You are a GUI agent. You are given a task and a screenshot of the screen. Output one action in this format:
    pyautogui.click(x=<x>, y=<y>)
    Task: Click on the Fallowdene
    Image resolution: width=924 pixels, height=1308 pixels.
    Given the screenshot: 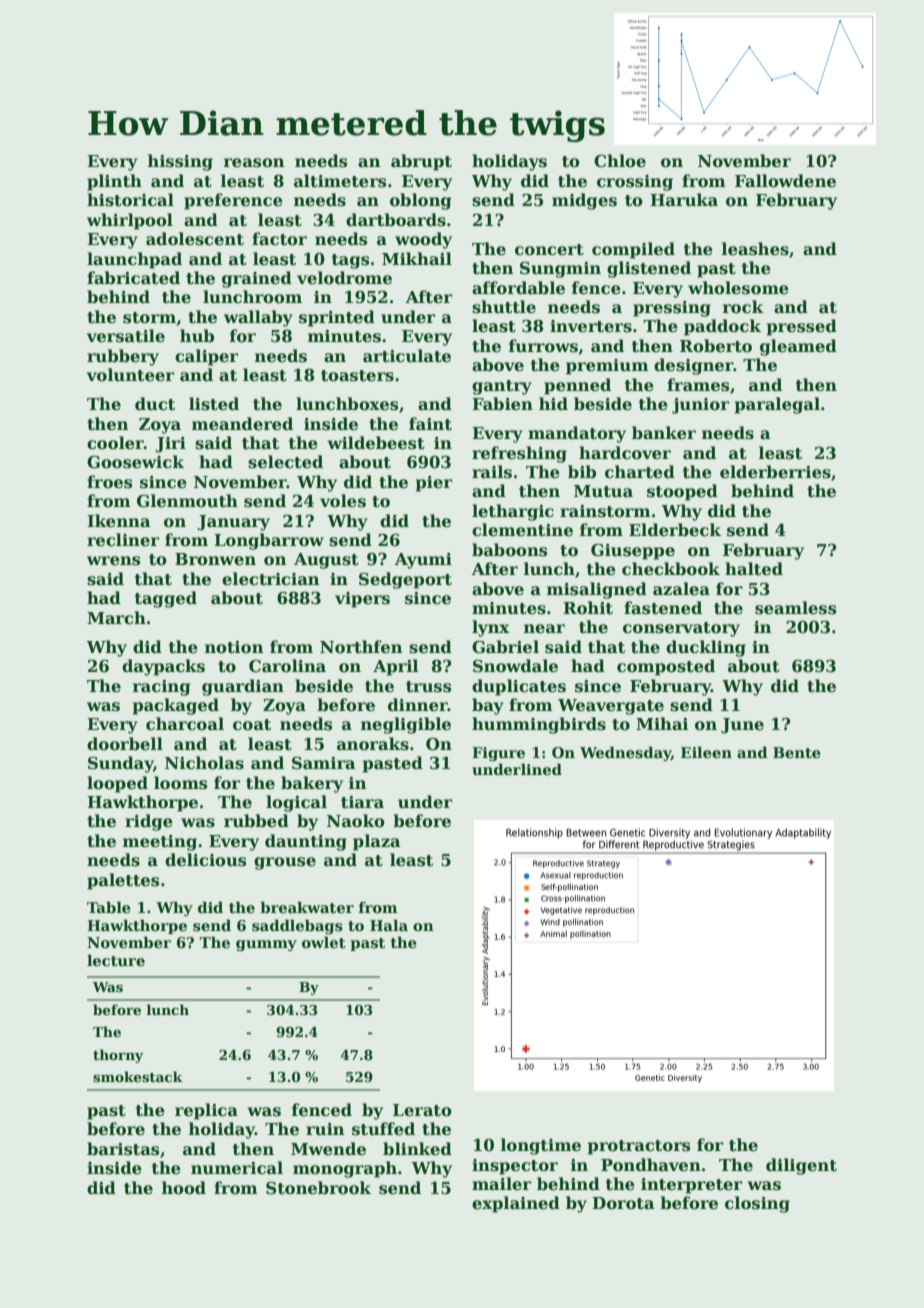 What is the action you would take?
    pyautogui.click(x=785, y=181)
